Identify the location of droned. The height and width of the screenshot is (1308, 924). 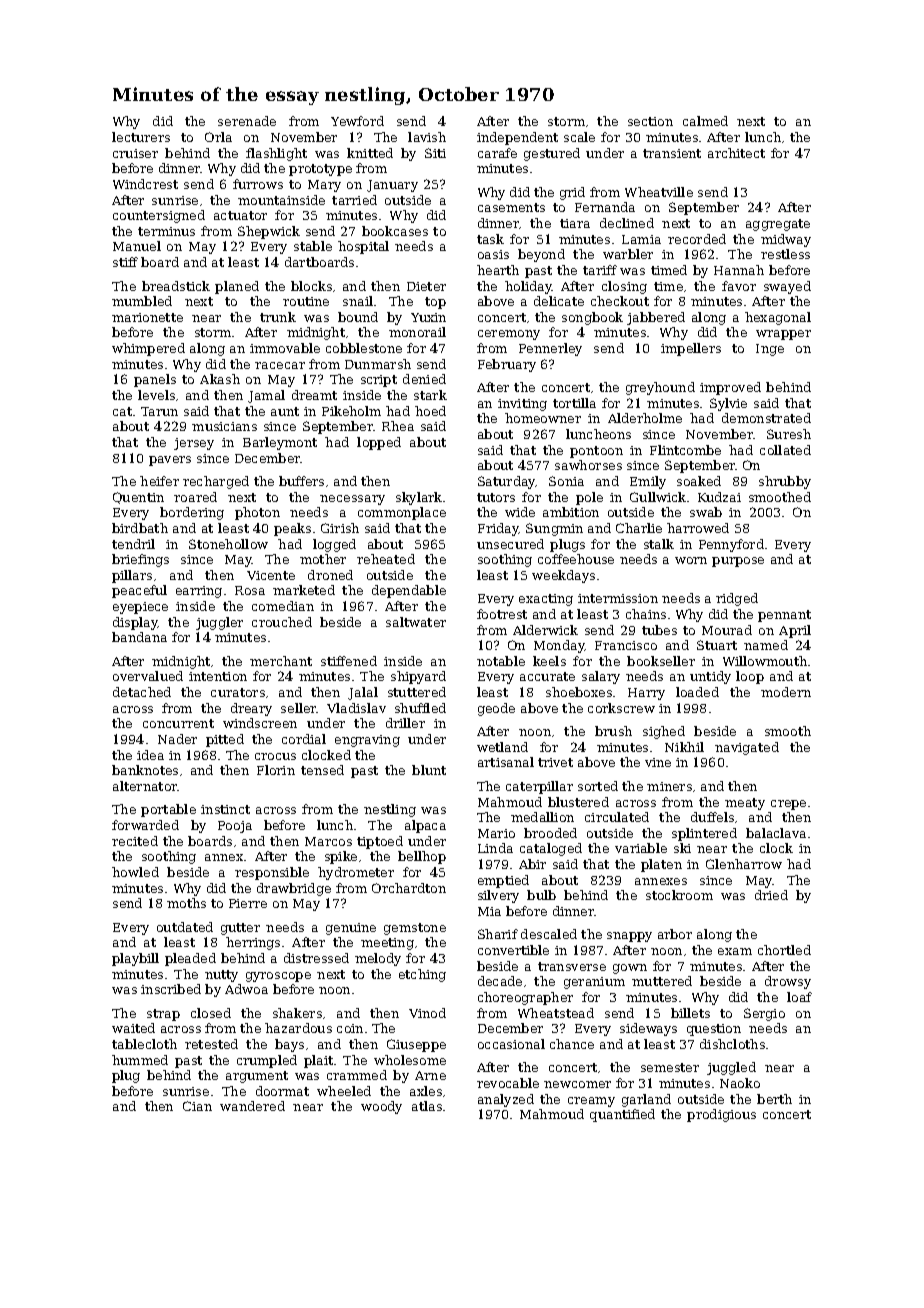
(330, 575).
